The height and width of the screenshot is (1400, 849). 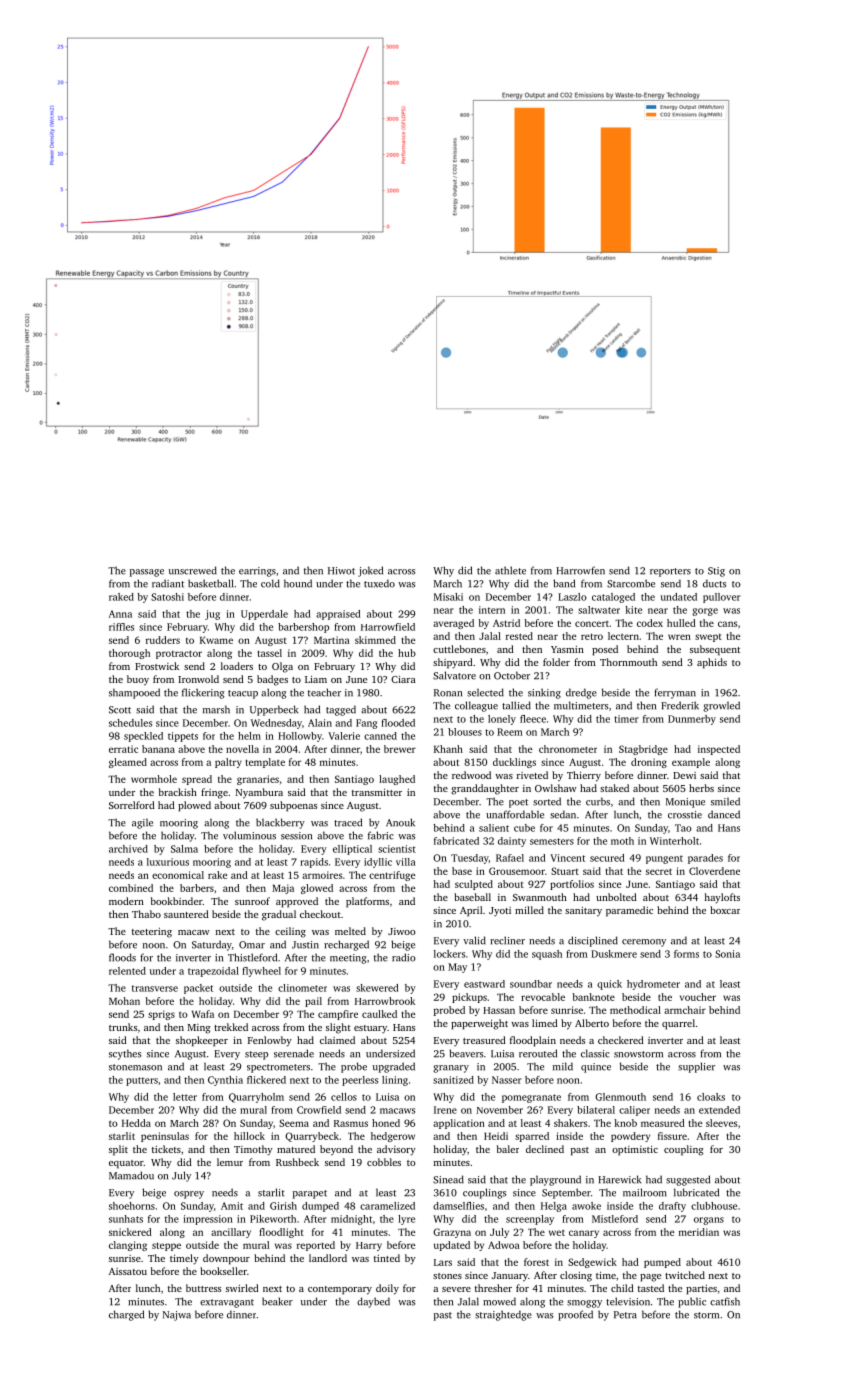 What do you see at coordinates (373, 1302) in the screenshot?
I see `daybed` at bounding box center [373, 1302].
